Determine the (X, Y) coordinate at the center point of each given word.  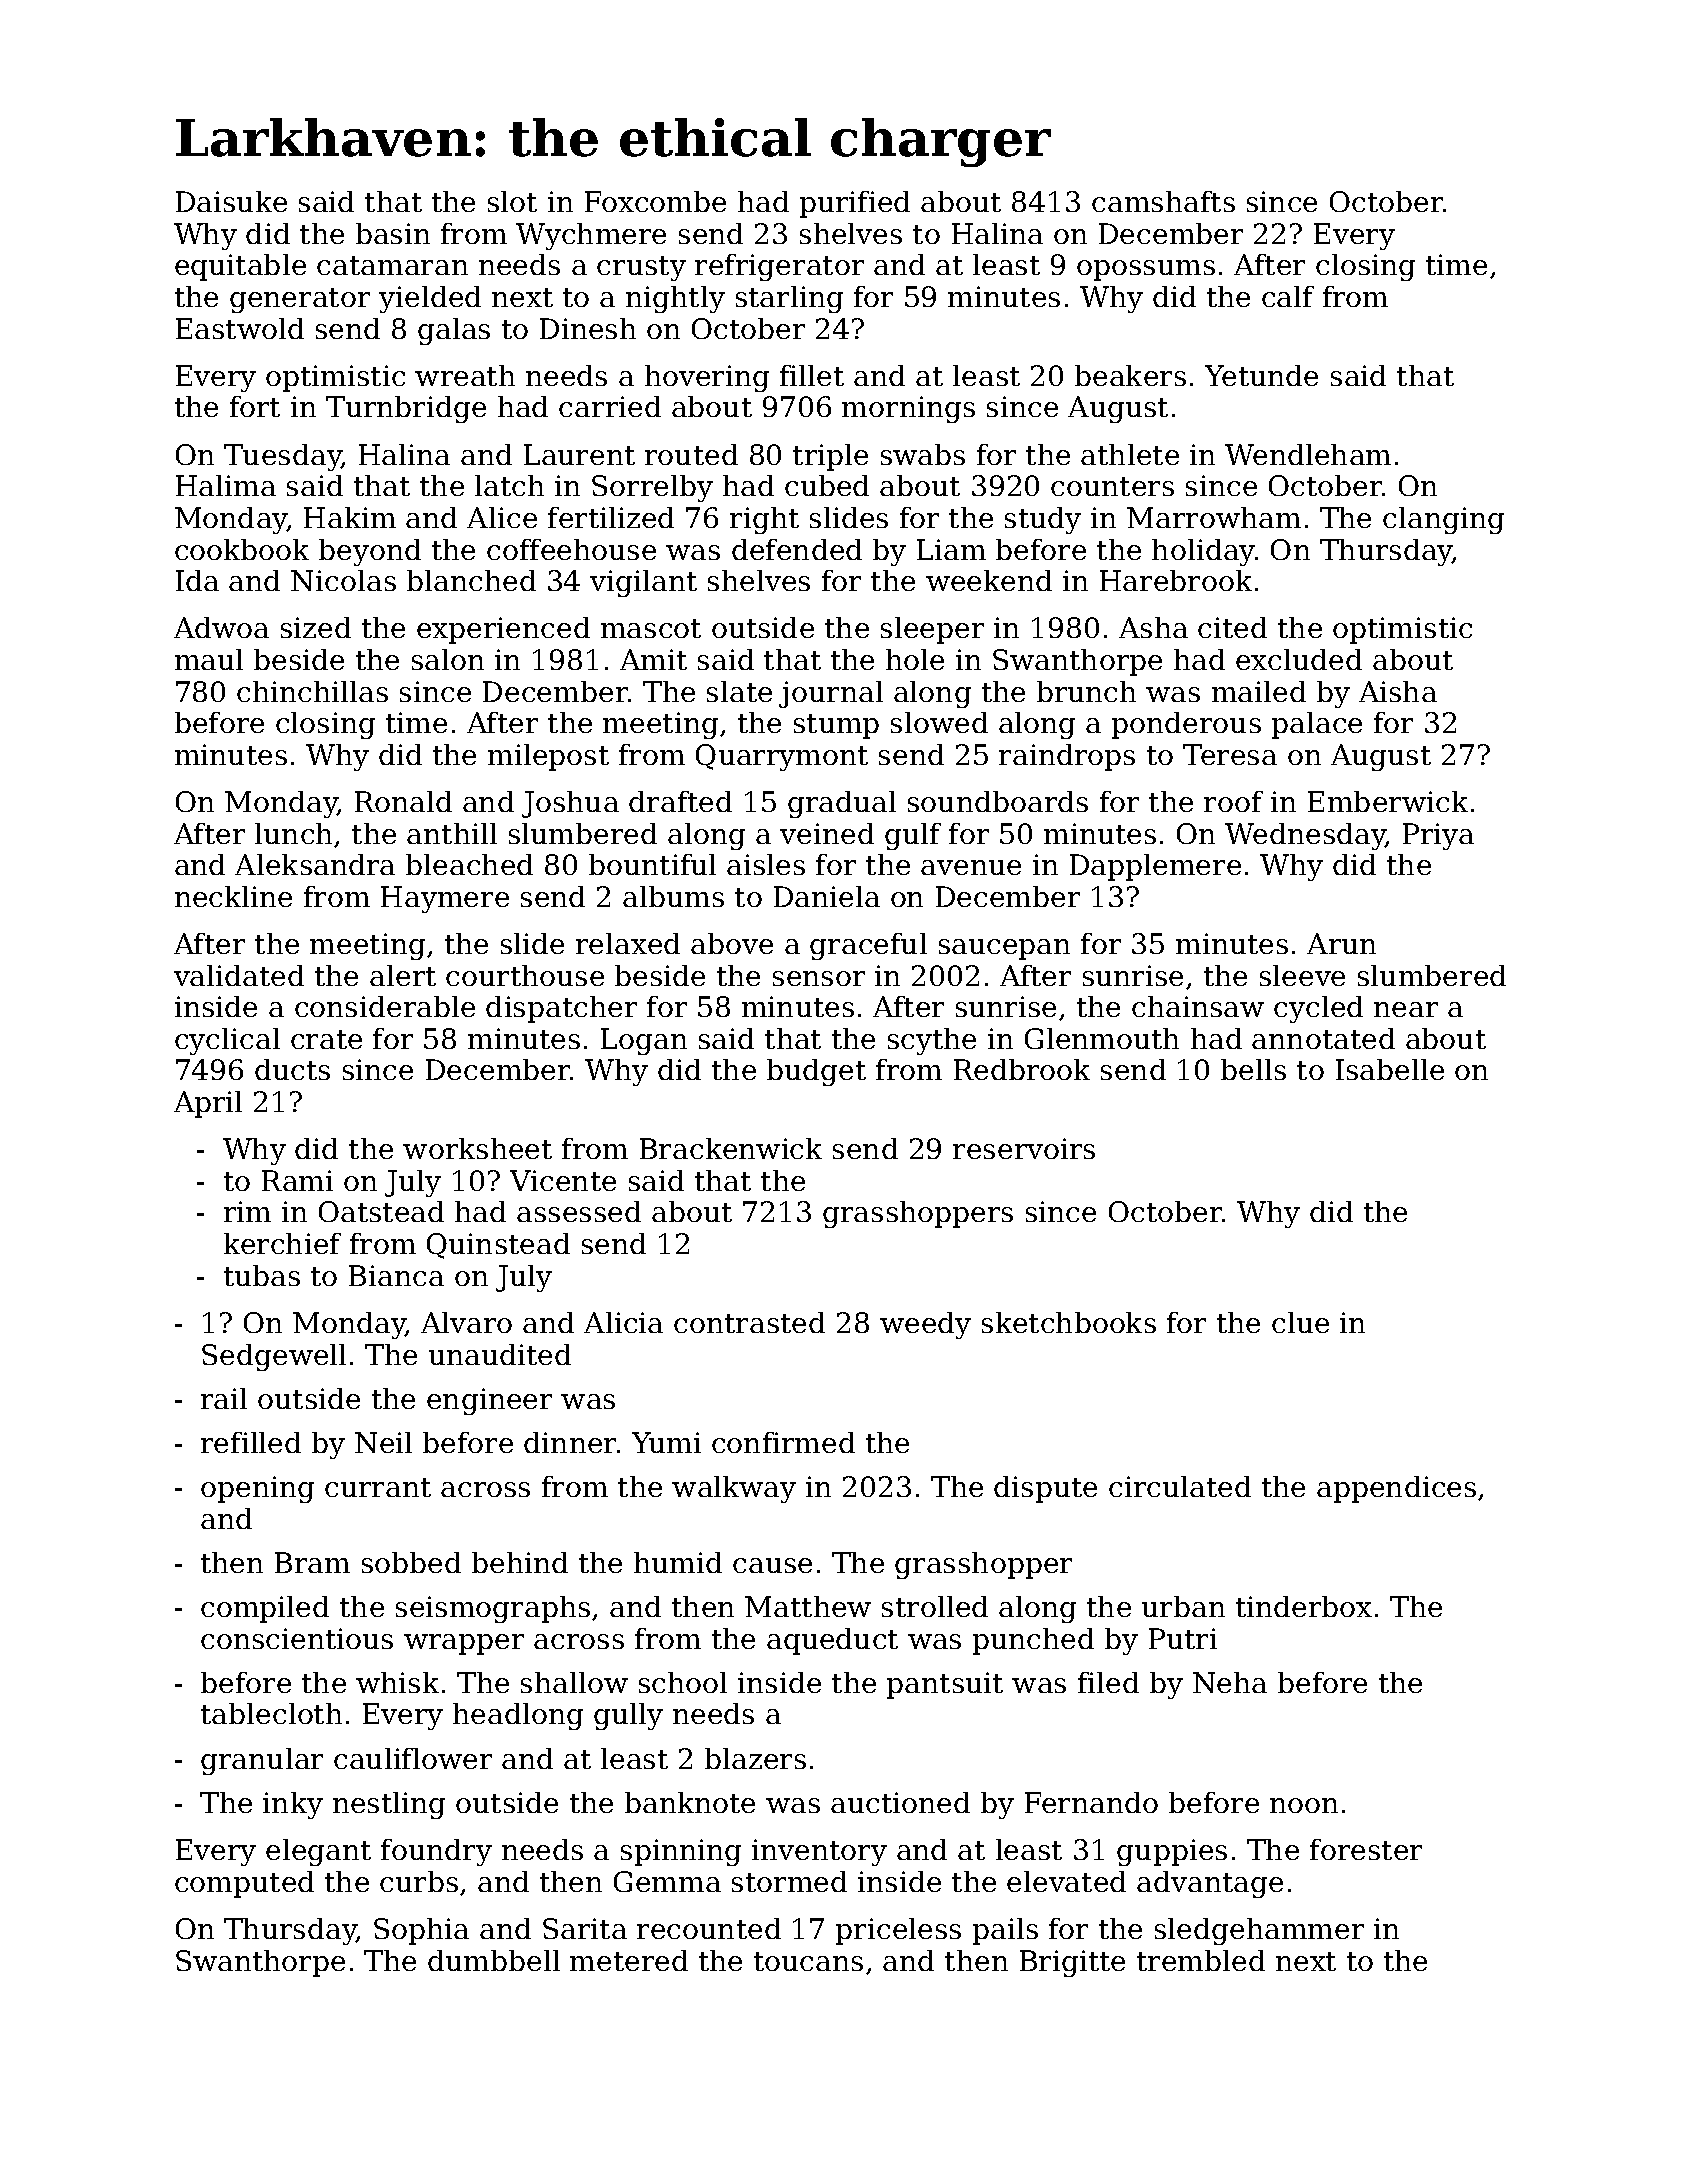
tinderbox (1304, 1606)
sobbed (411, 1562)
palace (1317, 725)
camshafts (1163, 201)
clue (1300, 1322)
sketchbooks (1069, 1322)
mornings (908, 409)
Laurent (579, 454)
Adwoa (221, 627)
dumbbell (494, 1960)
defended (797, 549)
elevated (1066, 1881)
